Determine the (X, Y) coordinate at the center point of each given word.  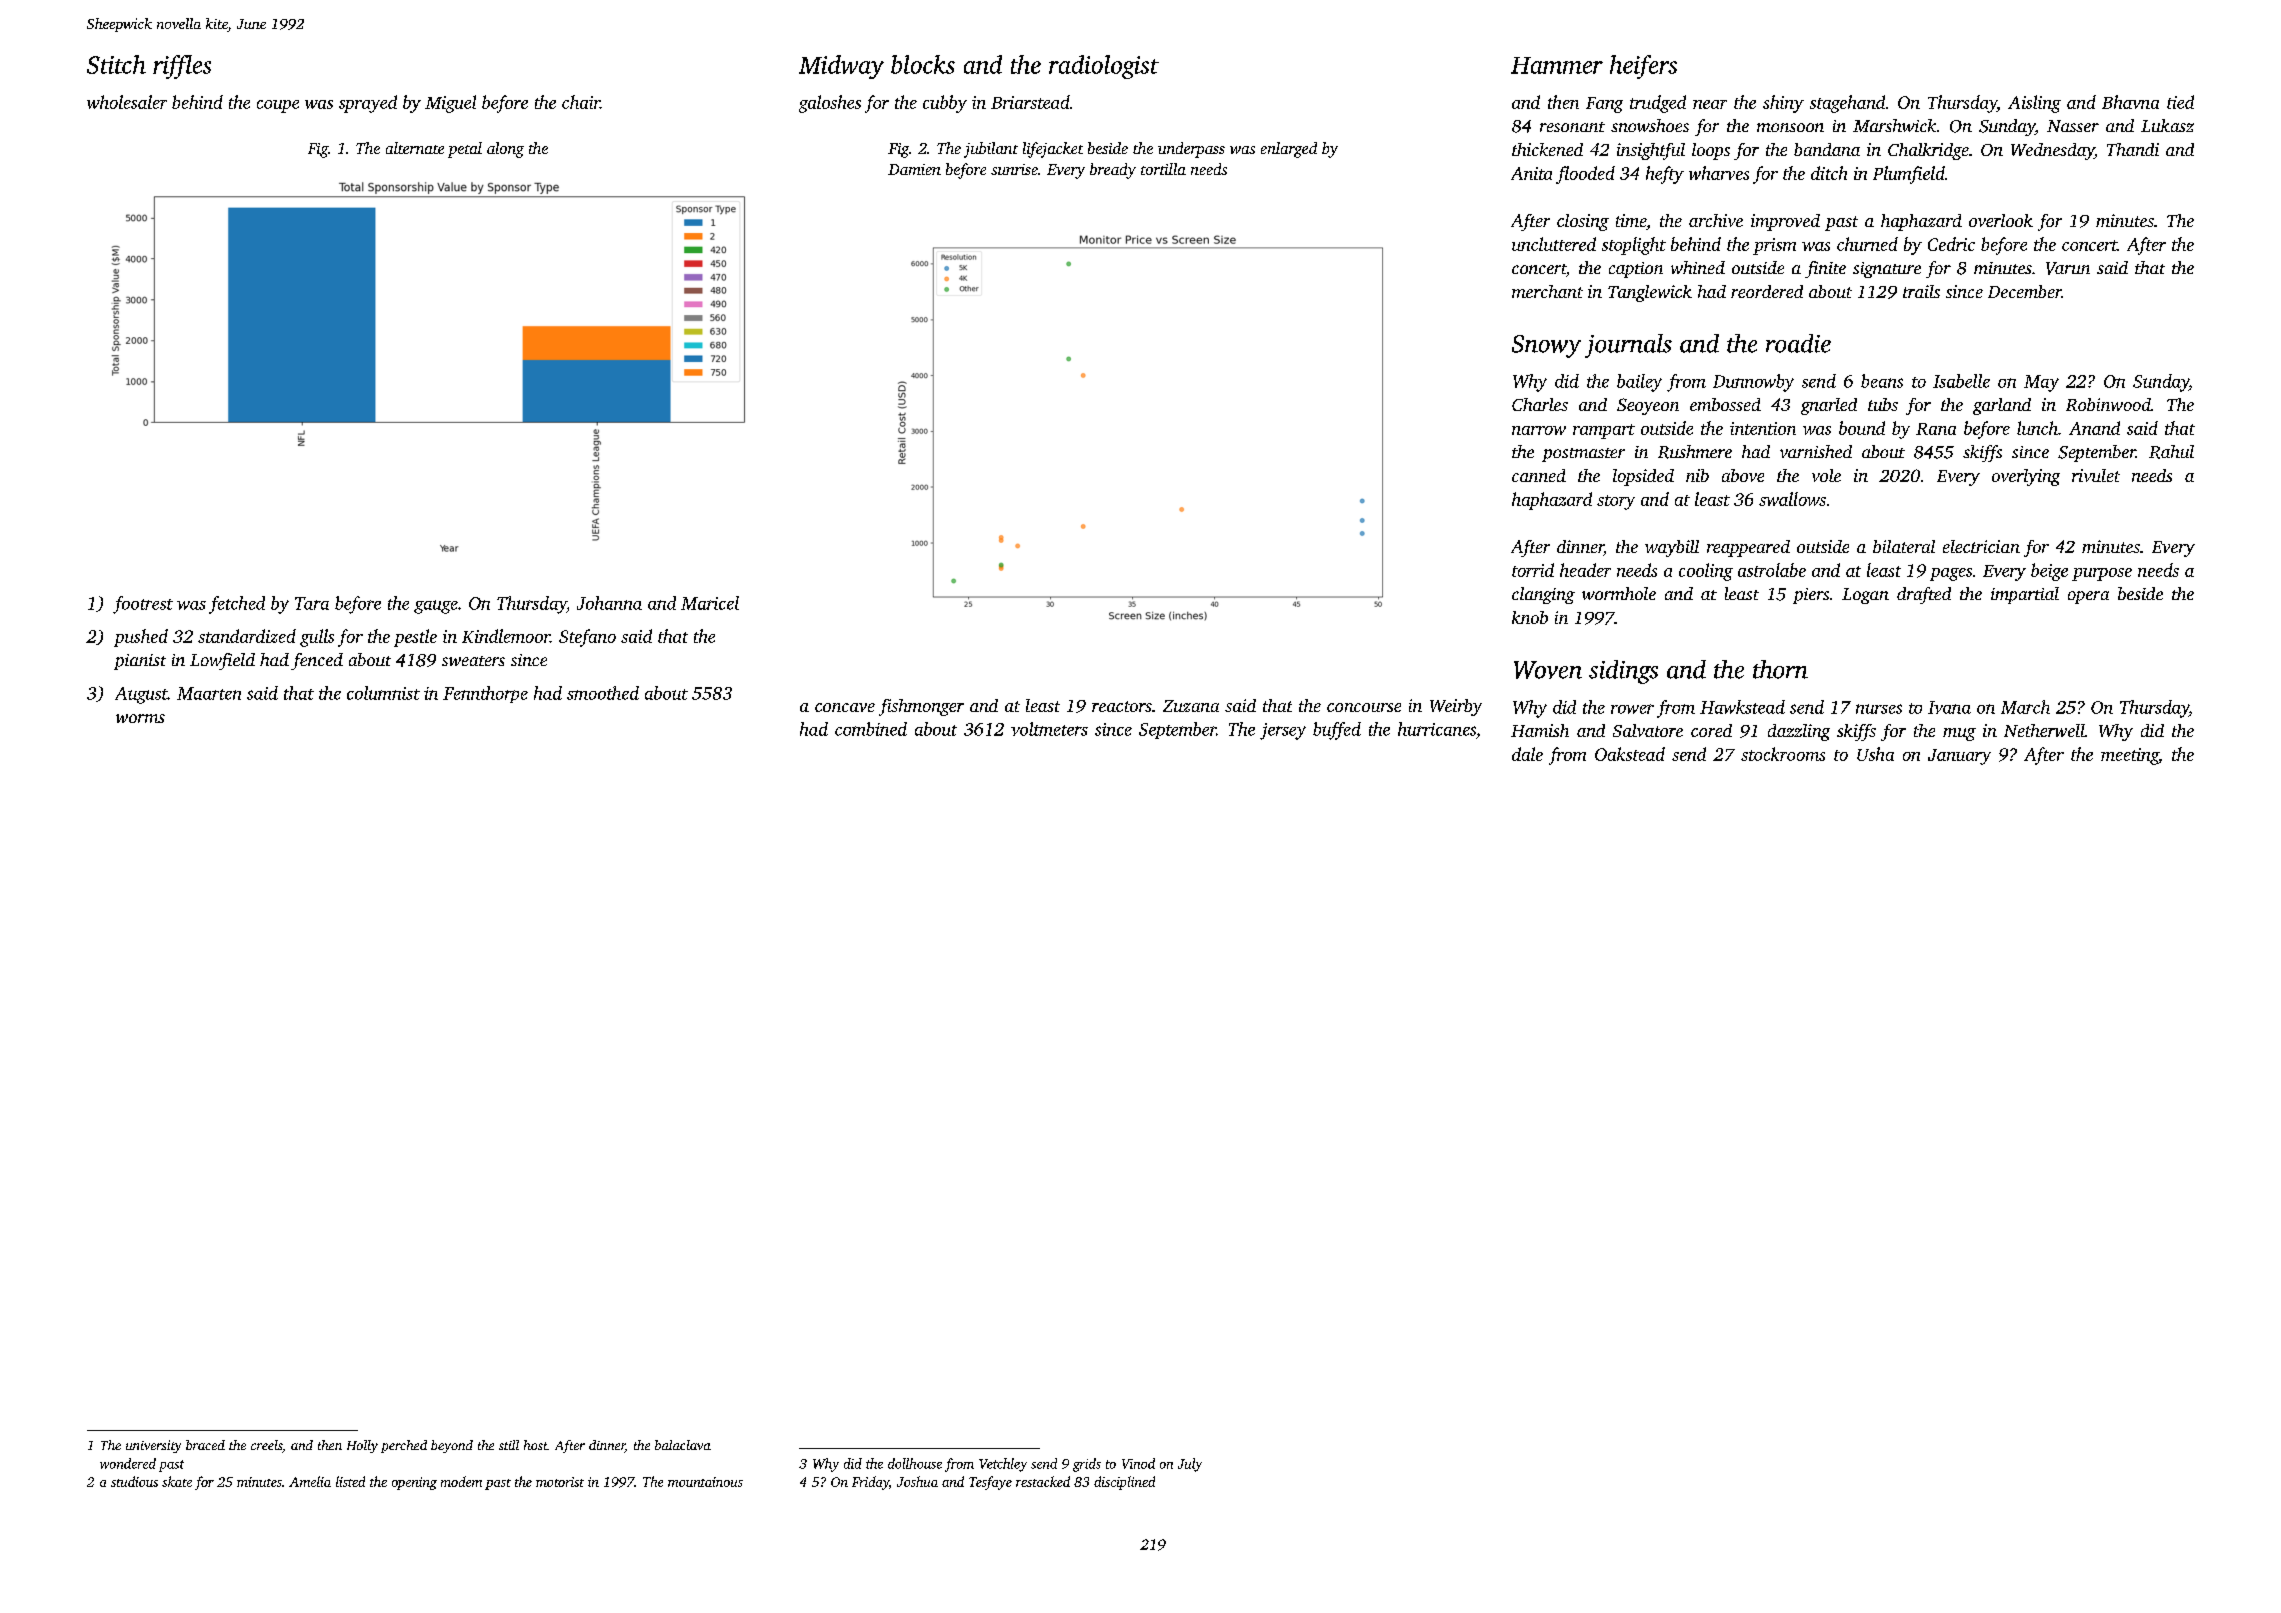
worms (140, 718)
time (1631, 220)
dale (1527, 754)
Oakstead (1630, 754)
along (505, 150)
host (536, 1445)
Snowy (1546, 346)
